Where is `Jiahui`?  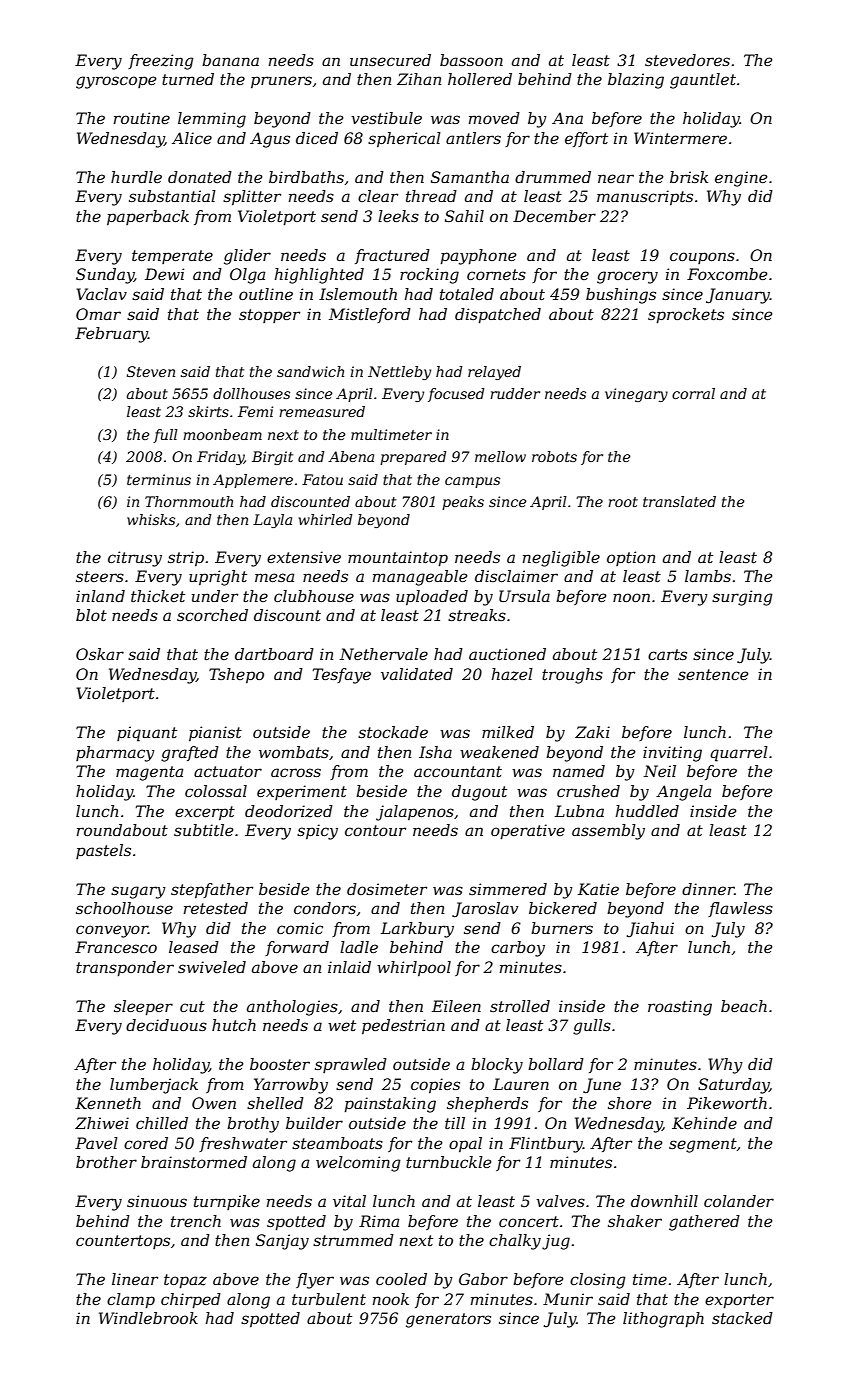
Jiahui is located at coordinates (650, 929).
